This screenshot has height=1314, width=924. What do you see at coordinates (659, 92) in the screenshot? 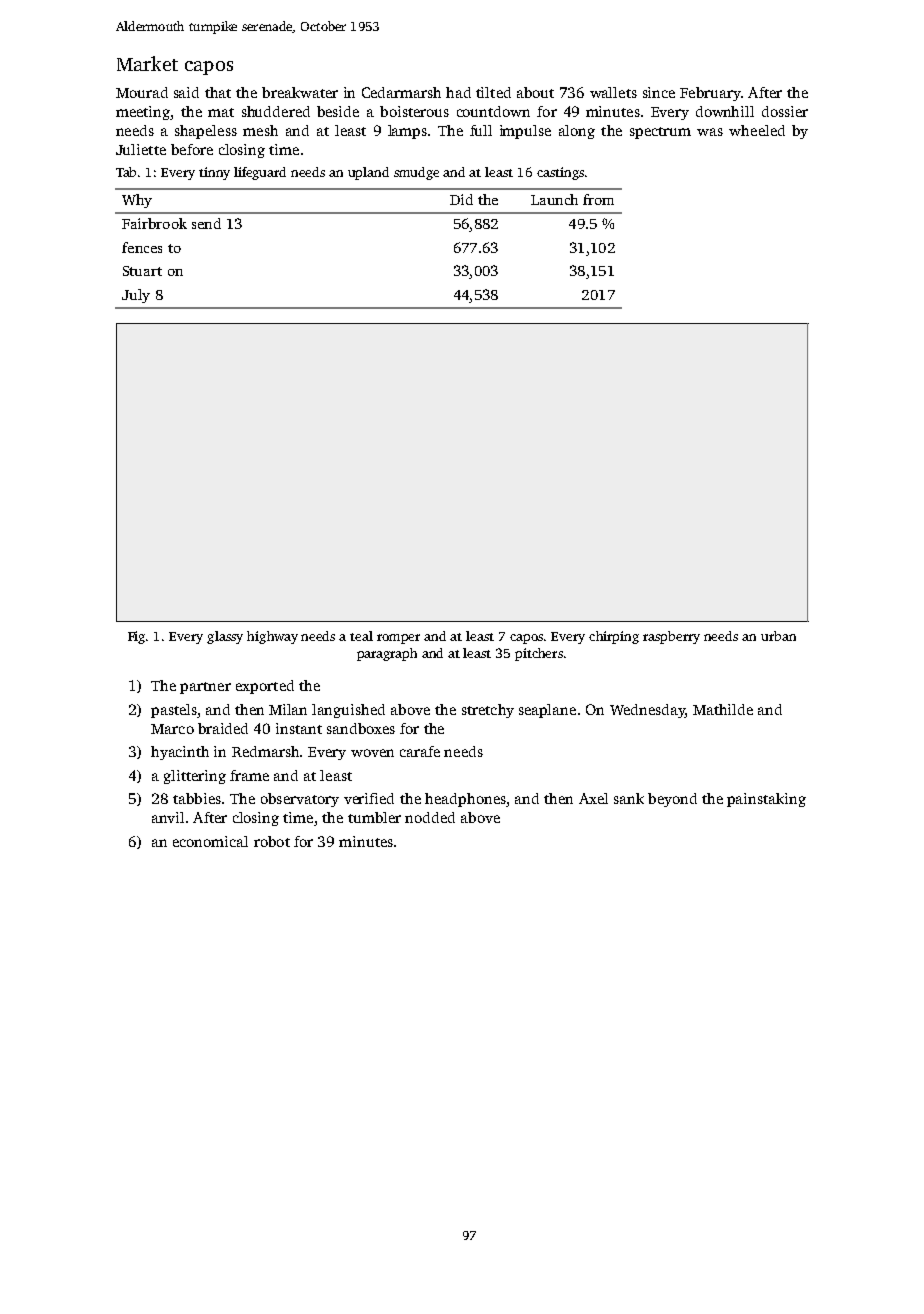
I see `since` at bounding box center [659, 92].
